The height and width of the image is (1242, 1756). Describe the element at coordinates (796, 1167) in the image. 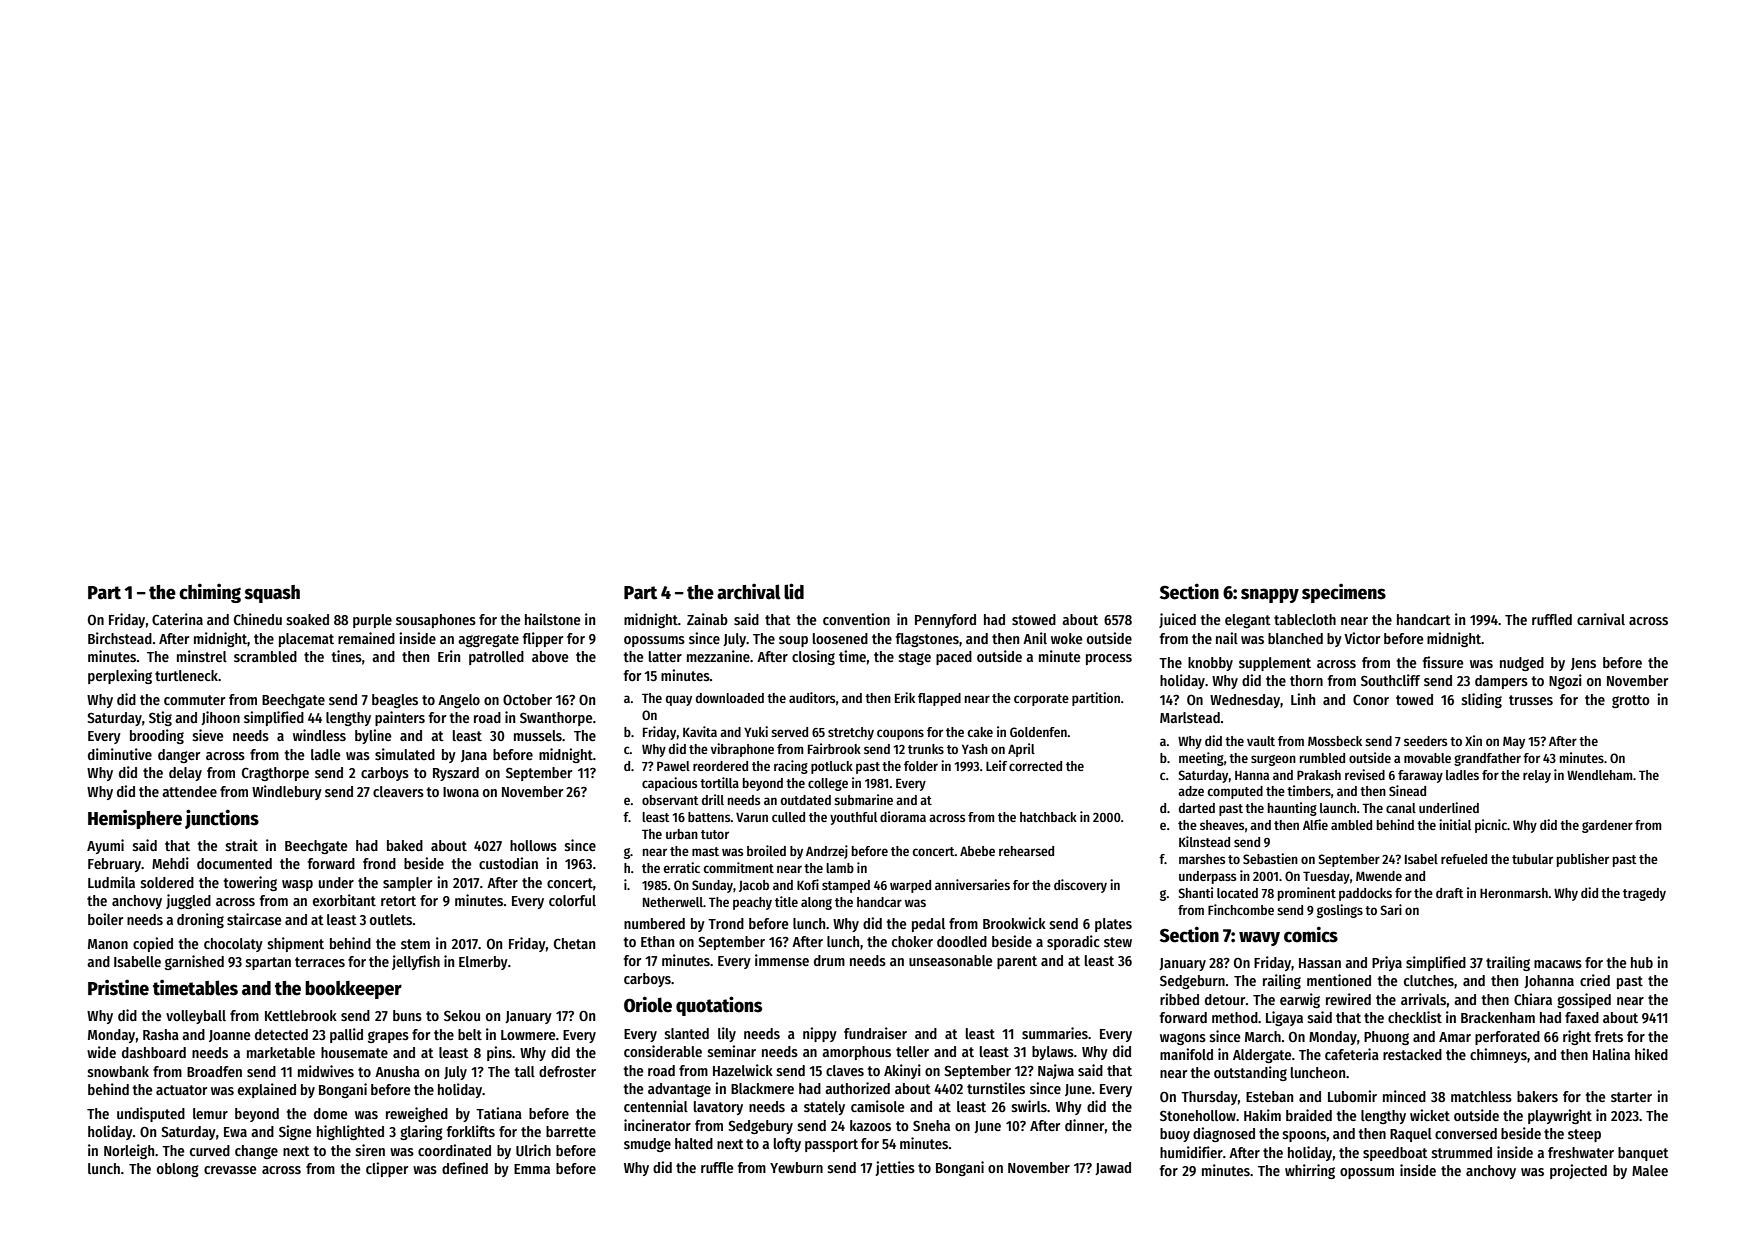

I see `Yewburn` at that location.
